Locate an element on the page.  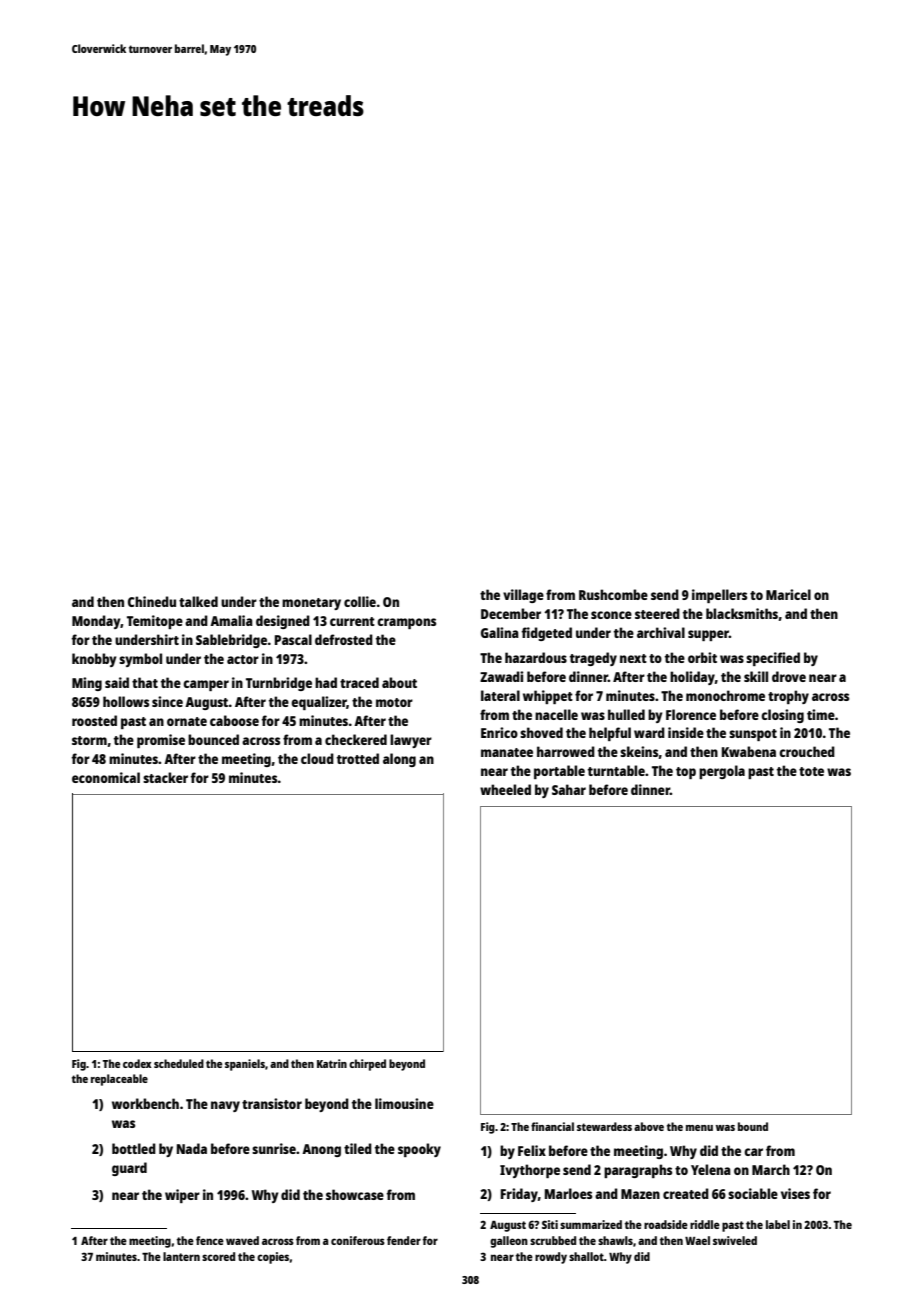
wiper is located at coordinates (182, 1196).
